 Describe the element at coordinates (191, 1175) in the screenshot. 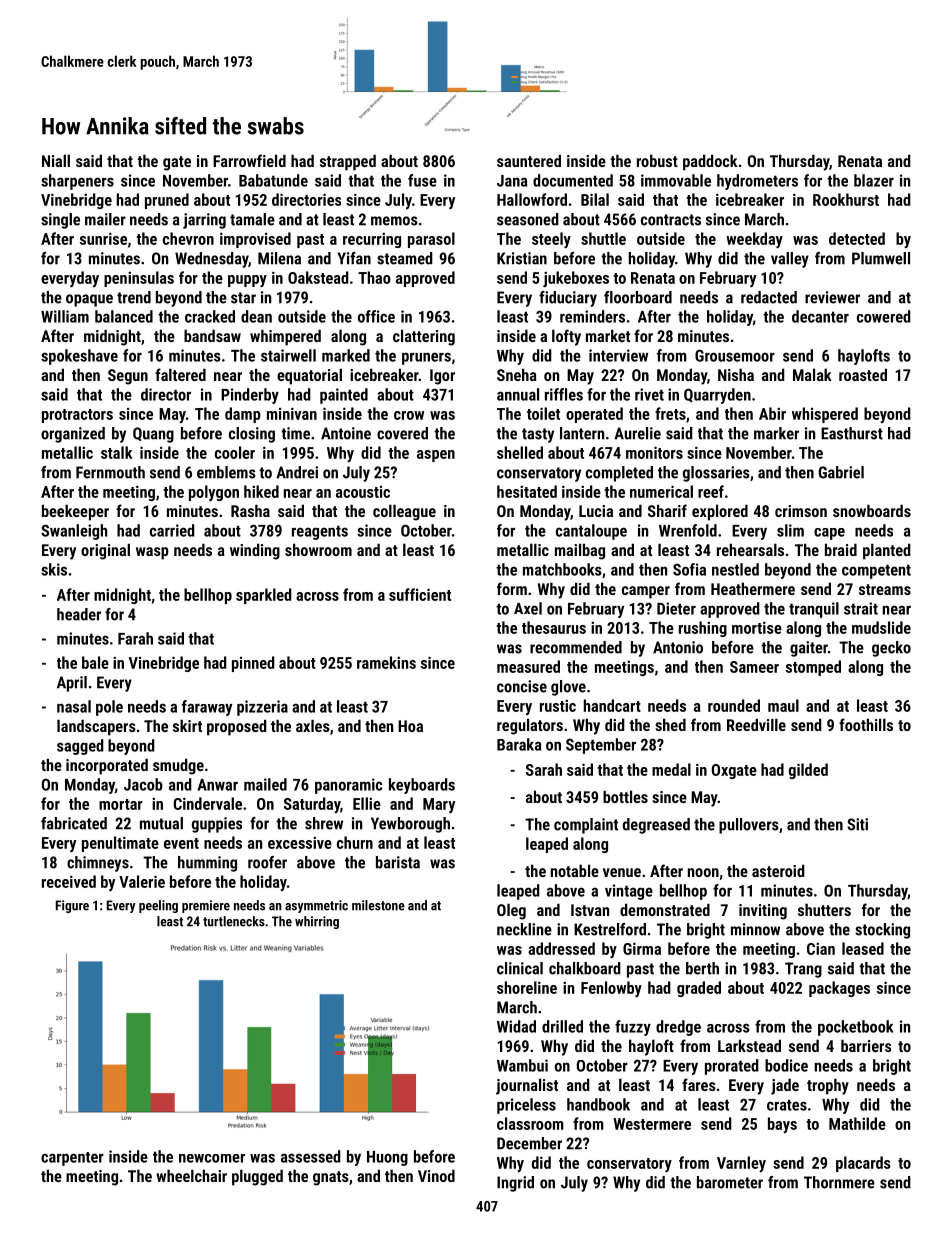

I see `wheelchair` at that location.
